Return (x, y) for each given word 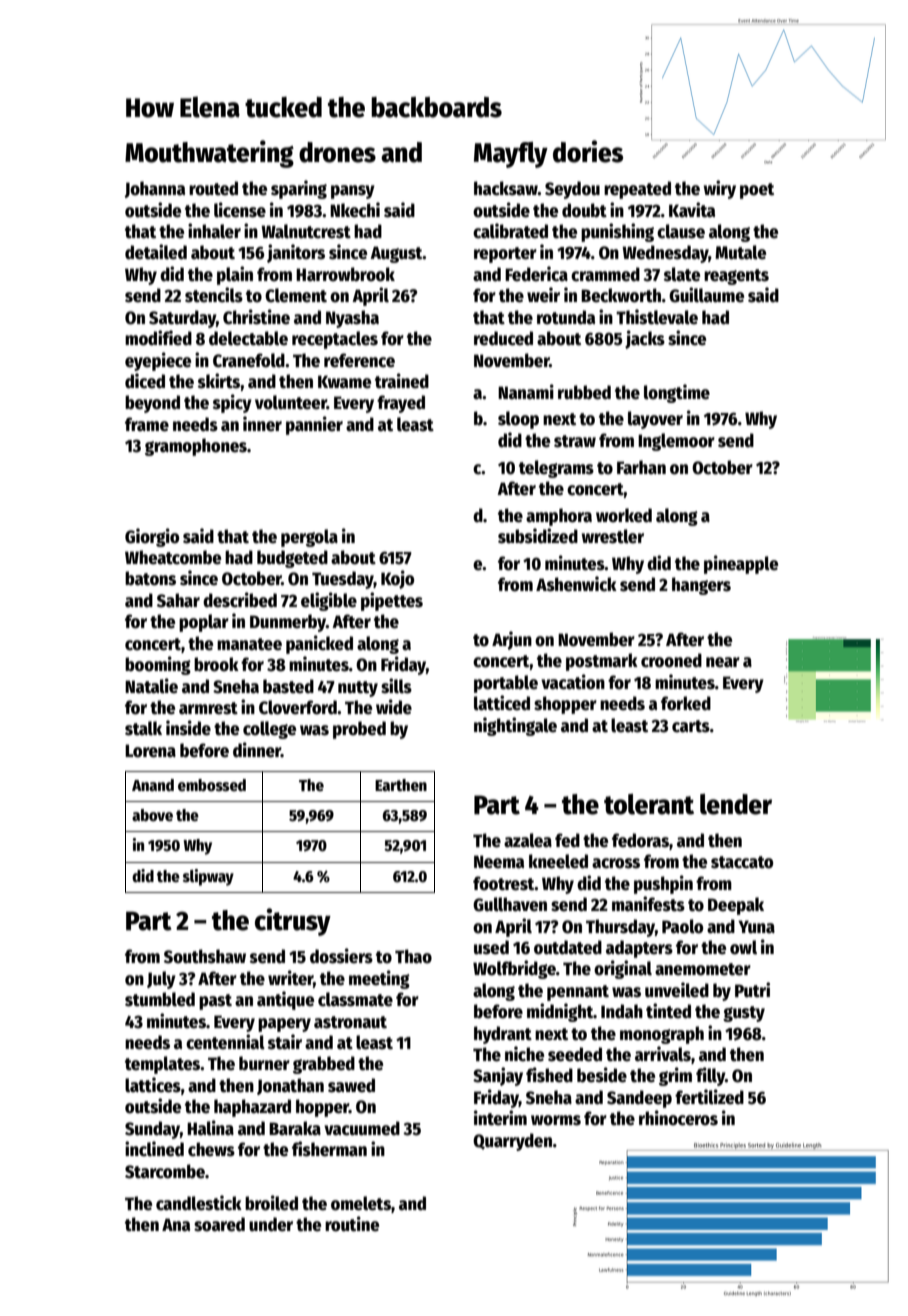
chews (211, 1149)
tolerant (649, 804)
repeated (637, 190)
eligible (329, 601)
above (152, 815)
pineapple (741, 564)
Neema (499, 862)
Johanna (155, 189)
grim (675, 1076)
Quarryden (512, 1142)
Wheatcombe (173, 557)
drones (337, 152)
